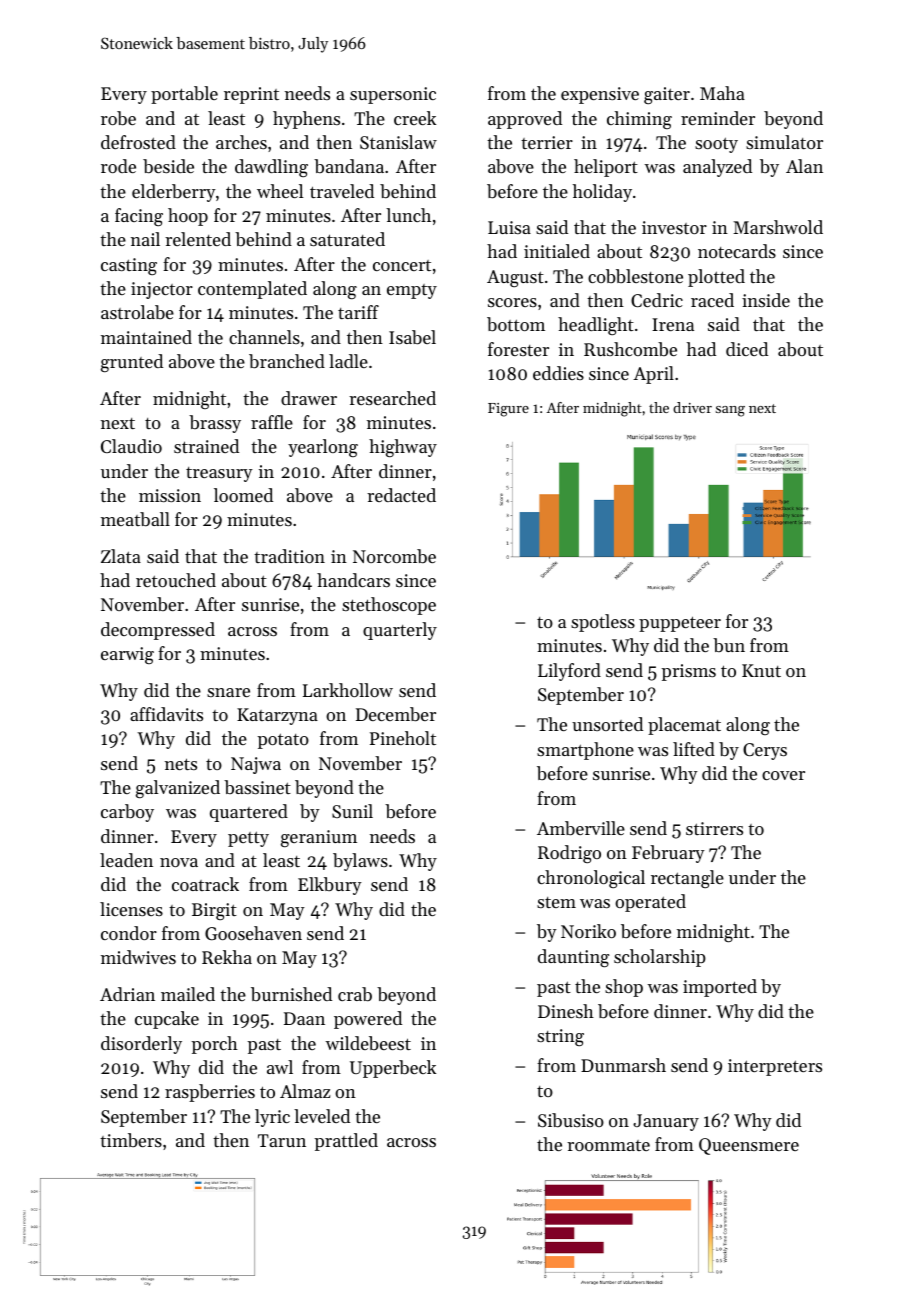 The image size is (924, 1311). Describe the element at coordinates (215, 424) in the page. I see `brassy` at that location.
